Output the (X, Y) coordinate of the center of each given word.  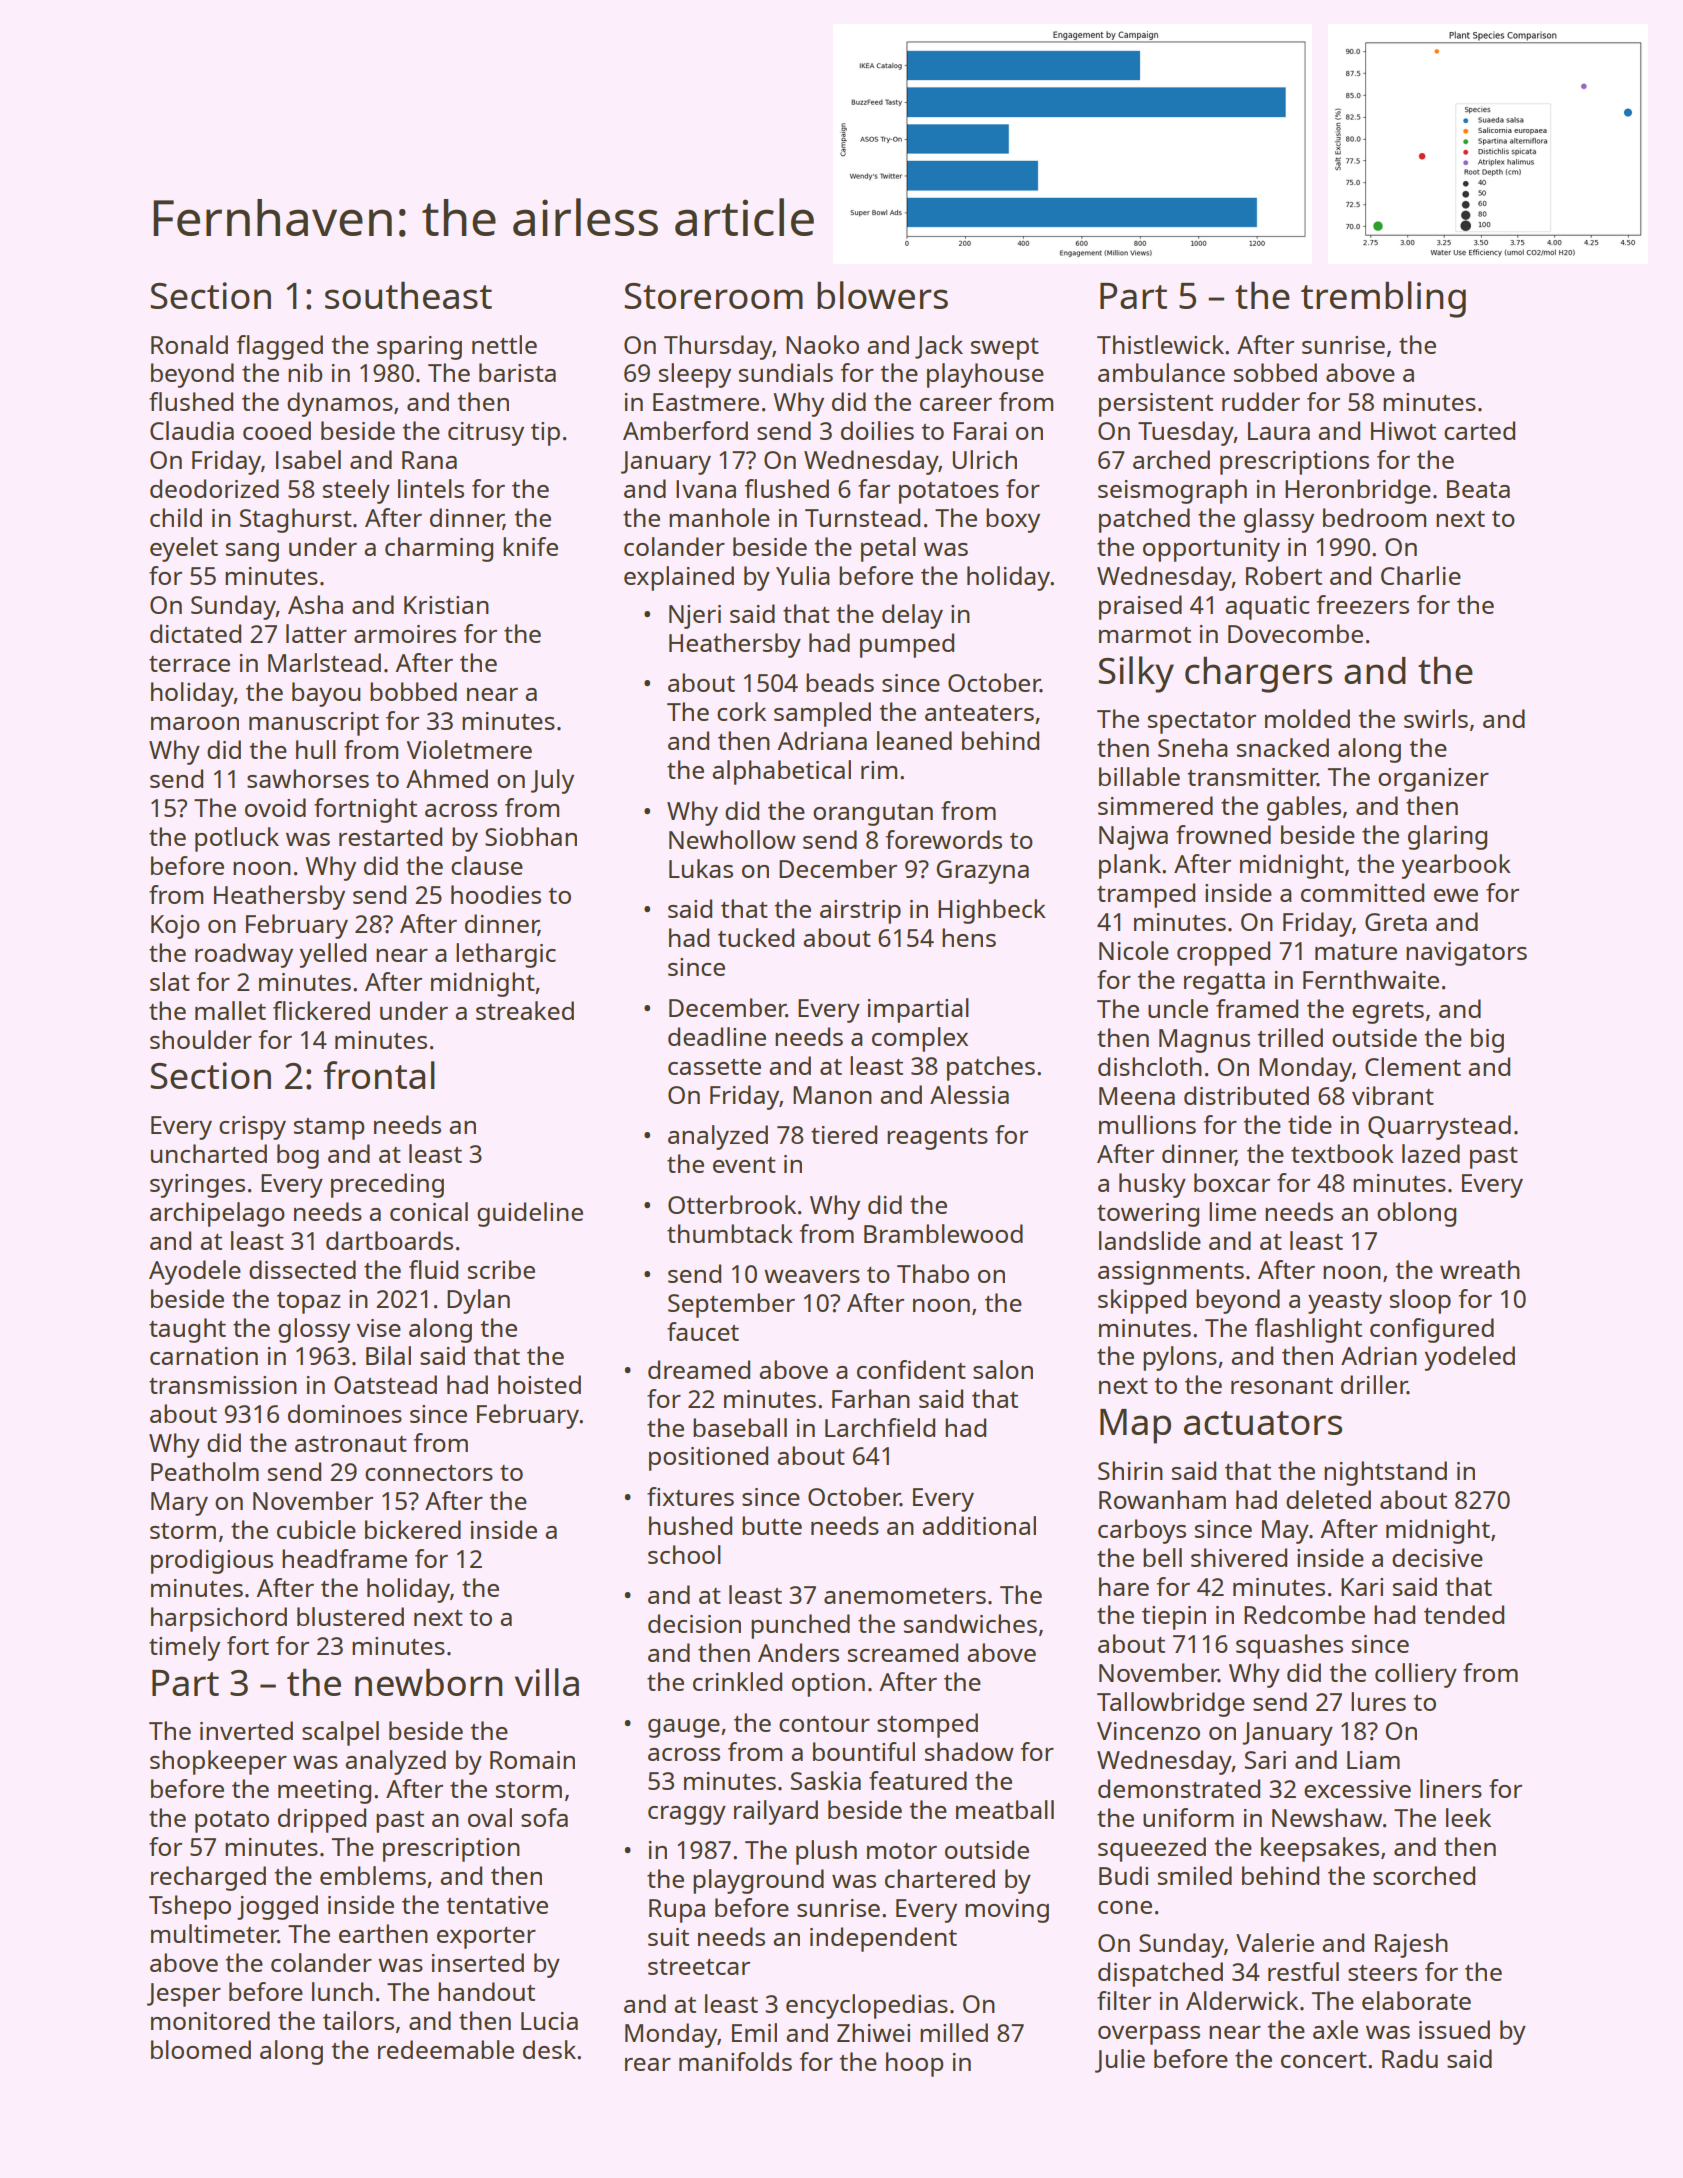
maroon (195, 723)
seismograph (1172, 491)
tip (545, 434)
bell (1162, 1557)
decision (694, 1623)
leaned (914, 740)
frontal (379, 1075)
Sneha (1193, 747)
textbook (1342, 1153)
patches (991, 1068)
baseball (740, 1427)
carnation (204, 1356)
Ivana (706, 489)
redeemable (446, 2049)
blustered (350, 1616)
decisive (1437, 1557)
